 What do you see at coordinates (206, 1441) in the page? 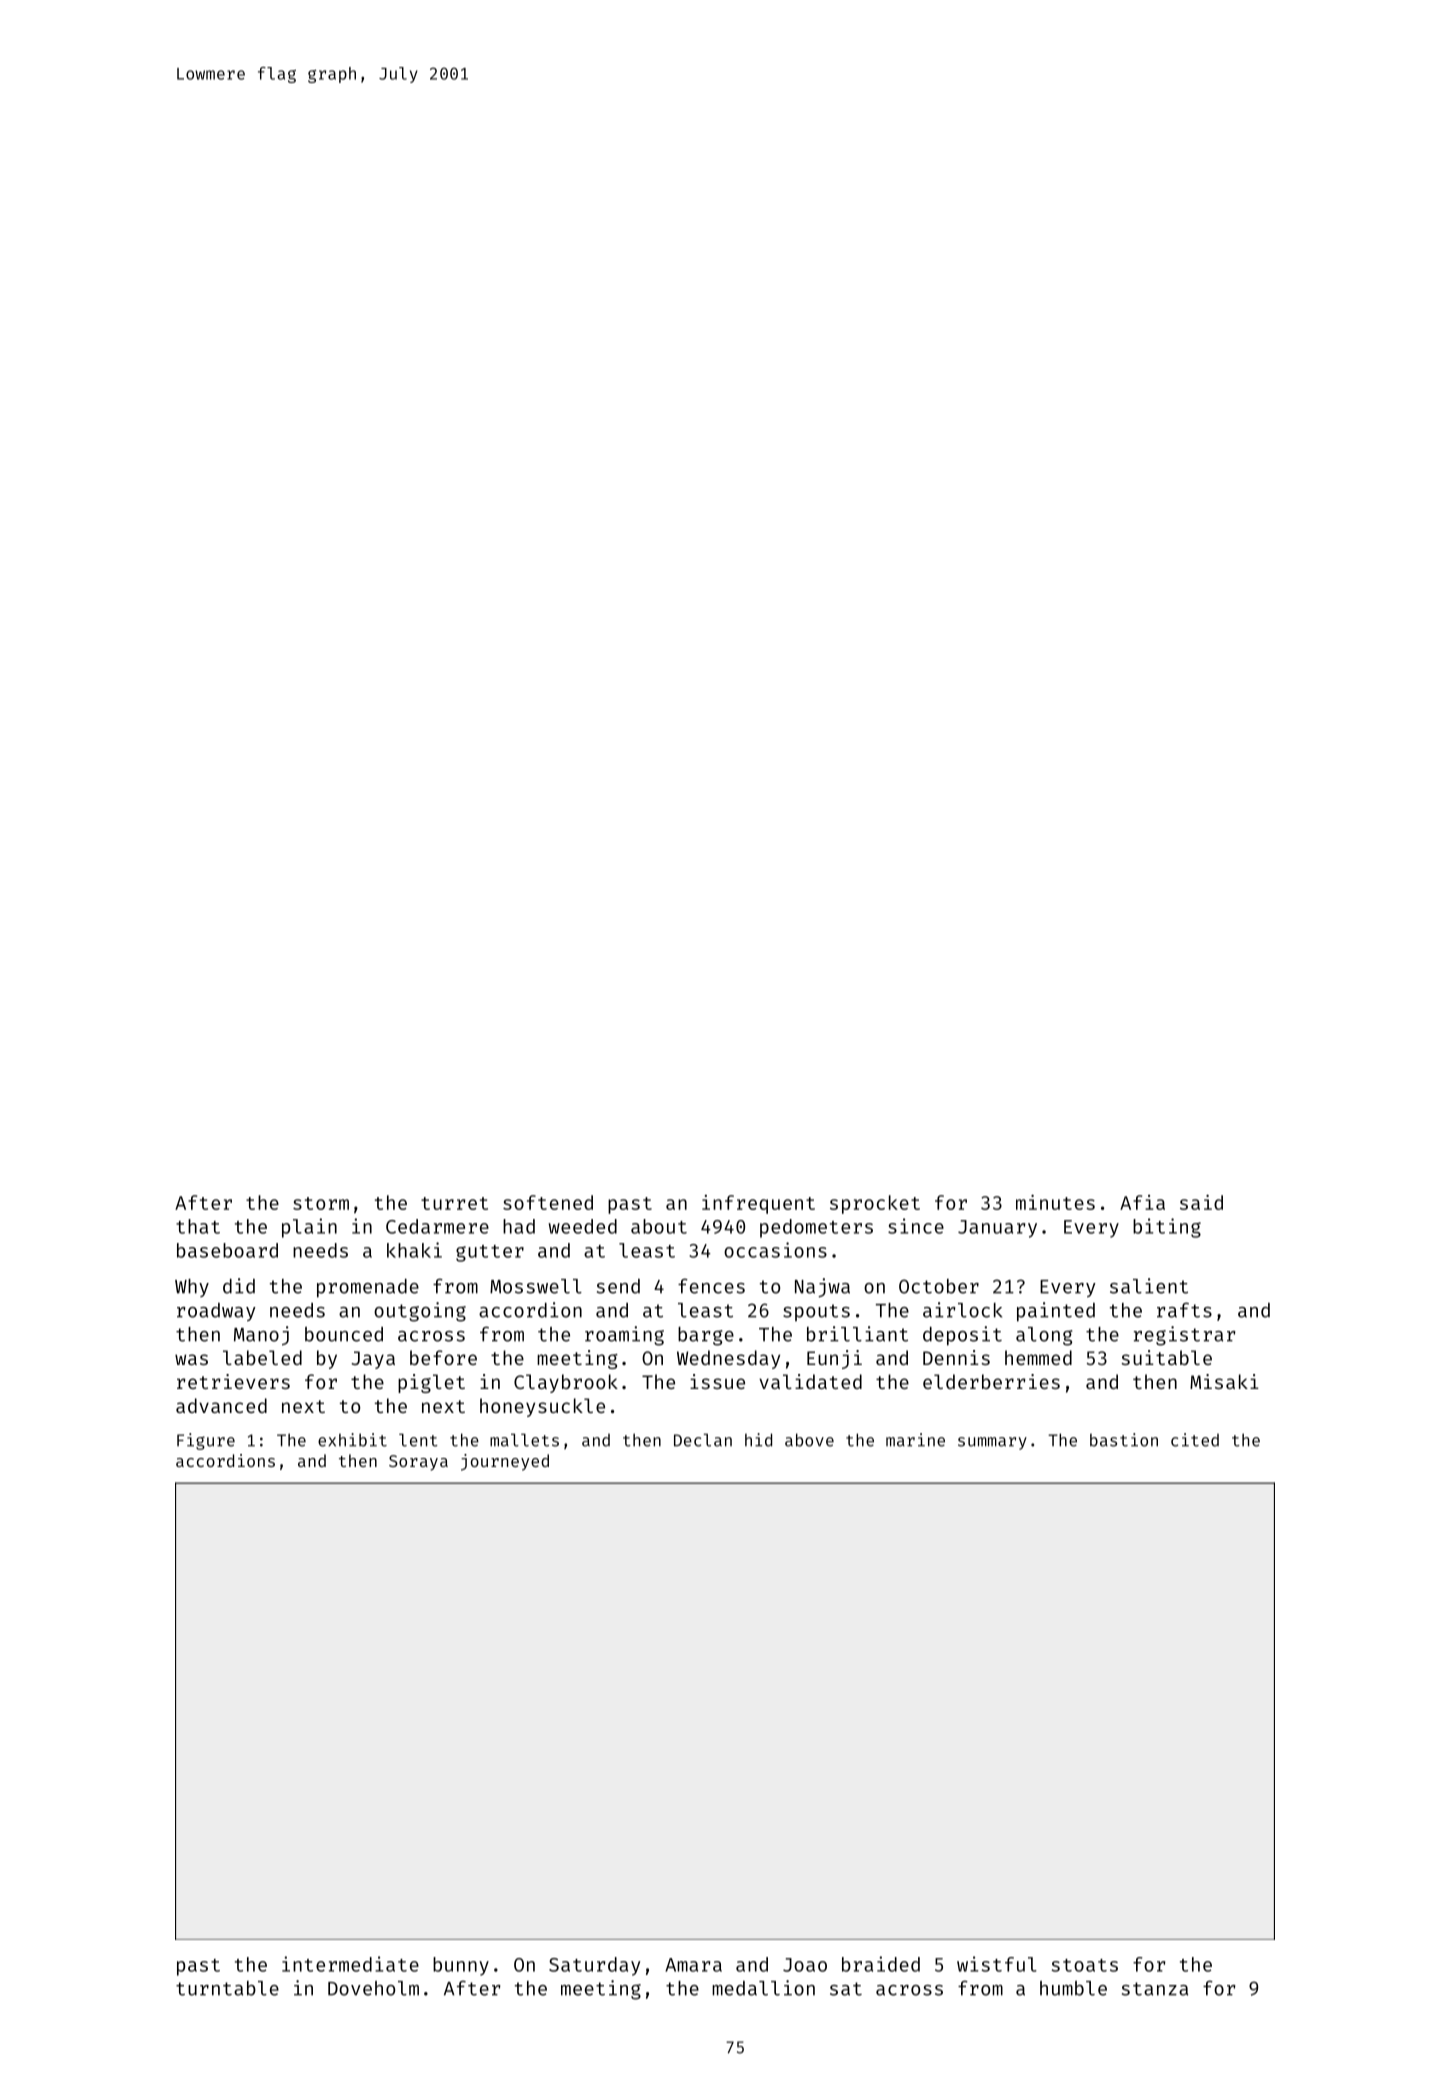
I see `Figure` at bounding box center [206, 1441].
